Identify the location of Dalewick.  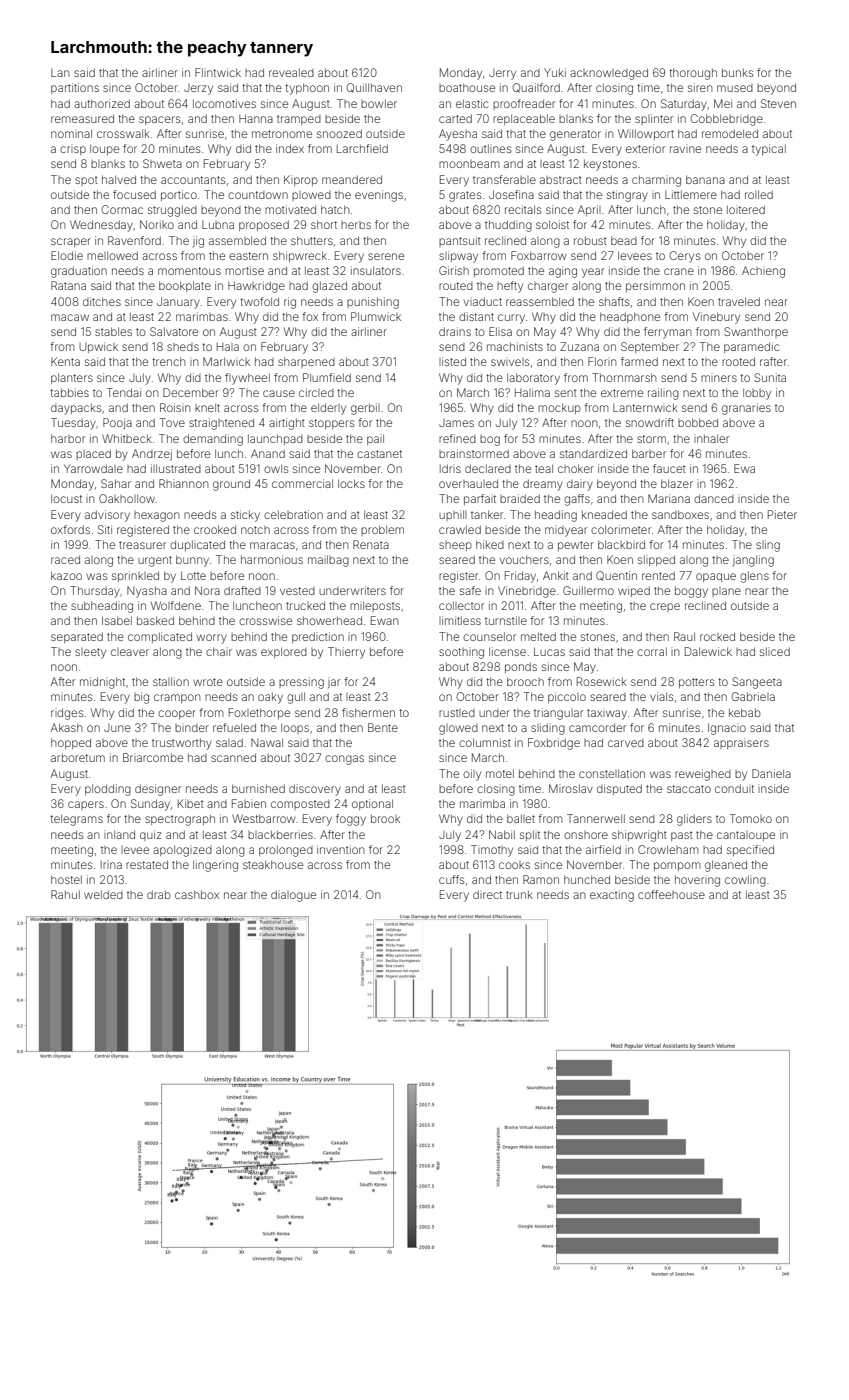
(708, 651).
